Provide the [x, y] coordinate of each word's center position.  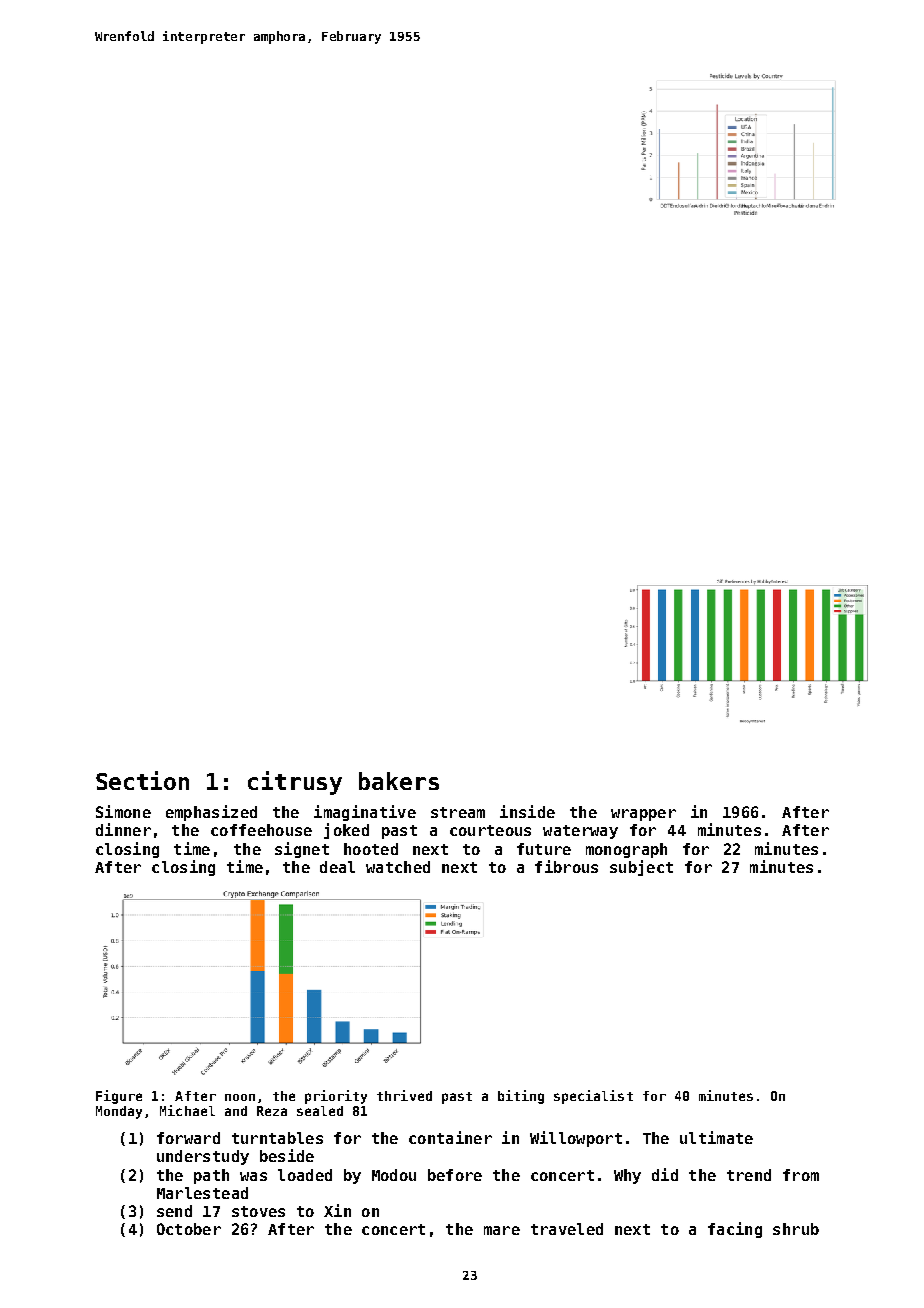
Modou [394, 1175]
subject [641, 868]
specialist [593, 1097]
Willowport [576, 1139]
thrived [404, 1095]
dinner [123, 829]
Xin [337, 1210]
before [455, 1175]
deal [337, 867]
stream [458, 812]
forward [188, 1138]
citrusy [295, 783]
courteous [490, 830]
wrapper [643, 815]
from [801, 1175]
